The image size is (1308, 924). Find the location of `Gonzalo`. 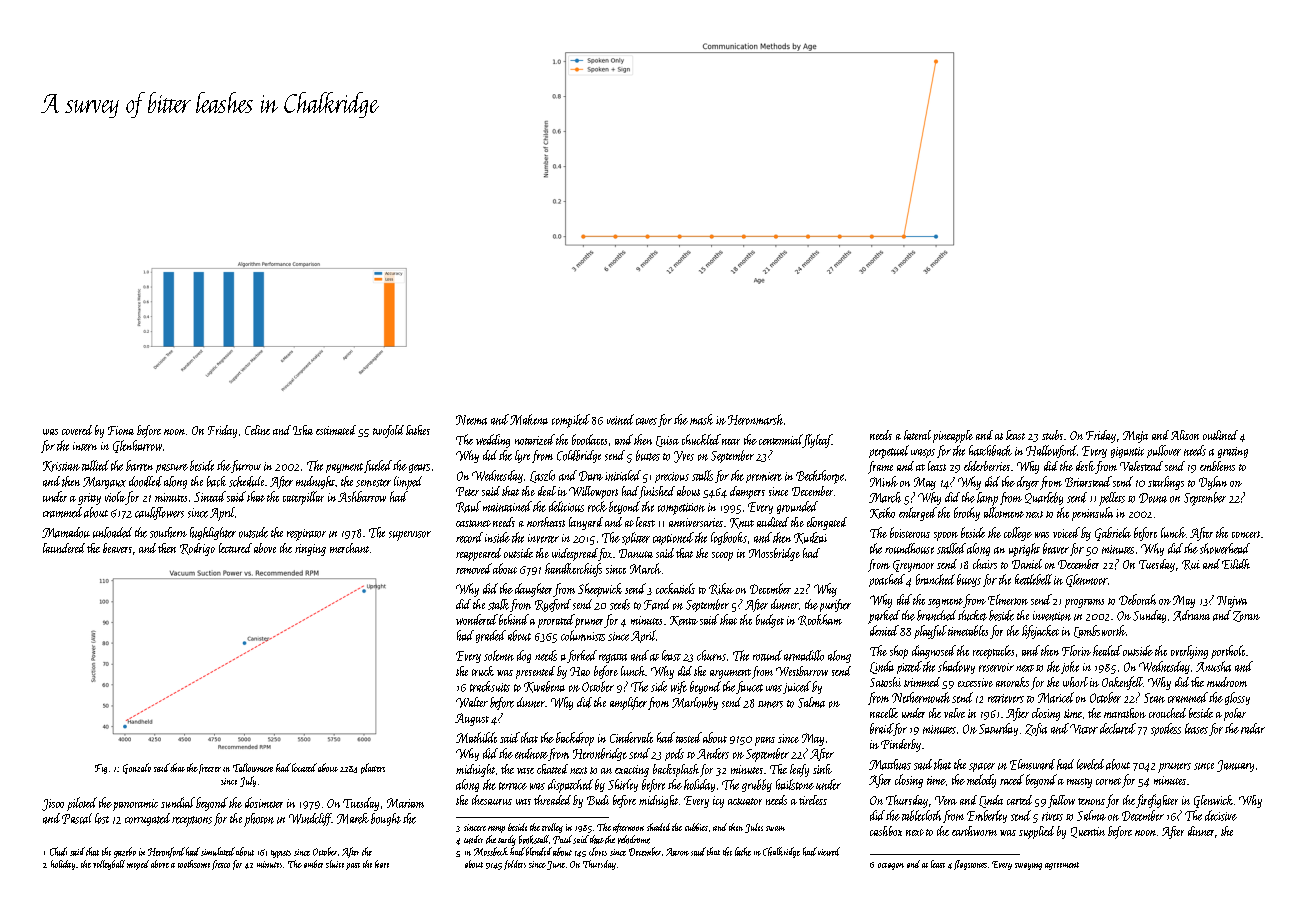

Gonzalo is located at coordinates (137, 768).
